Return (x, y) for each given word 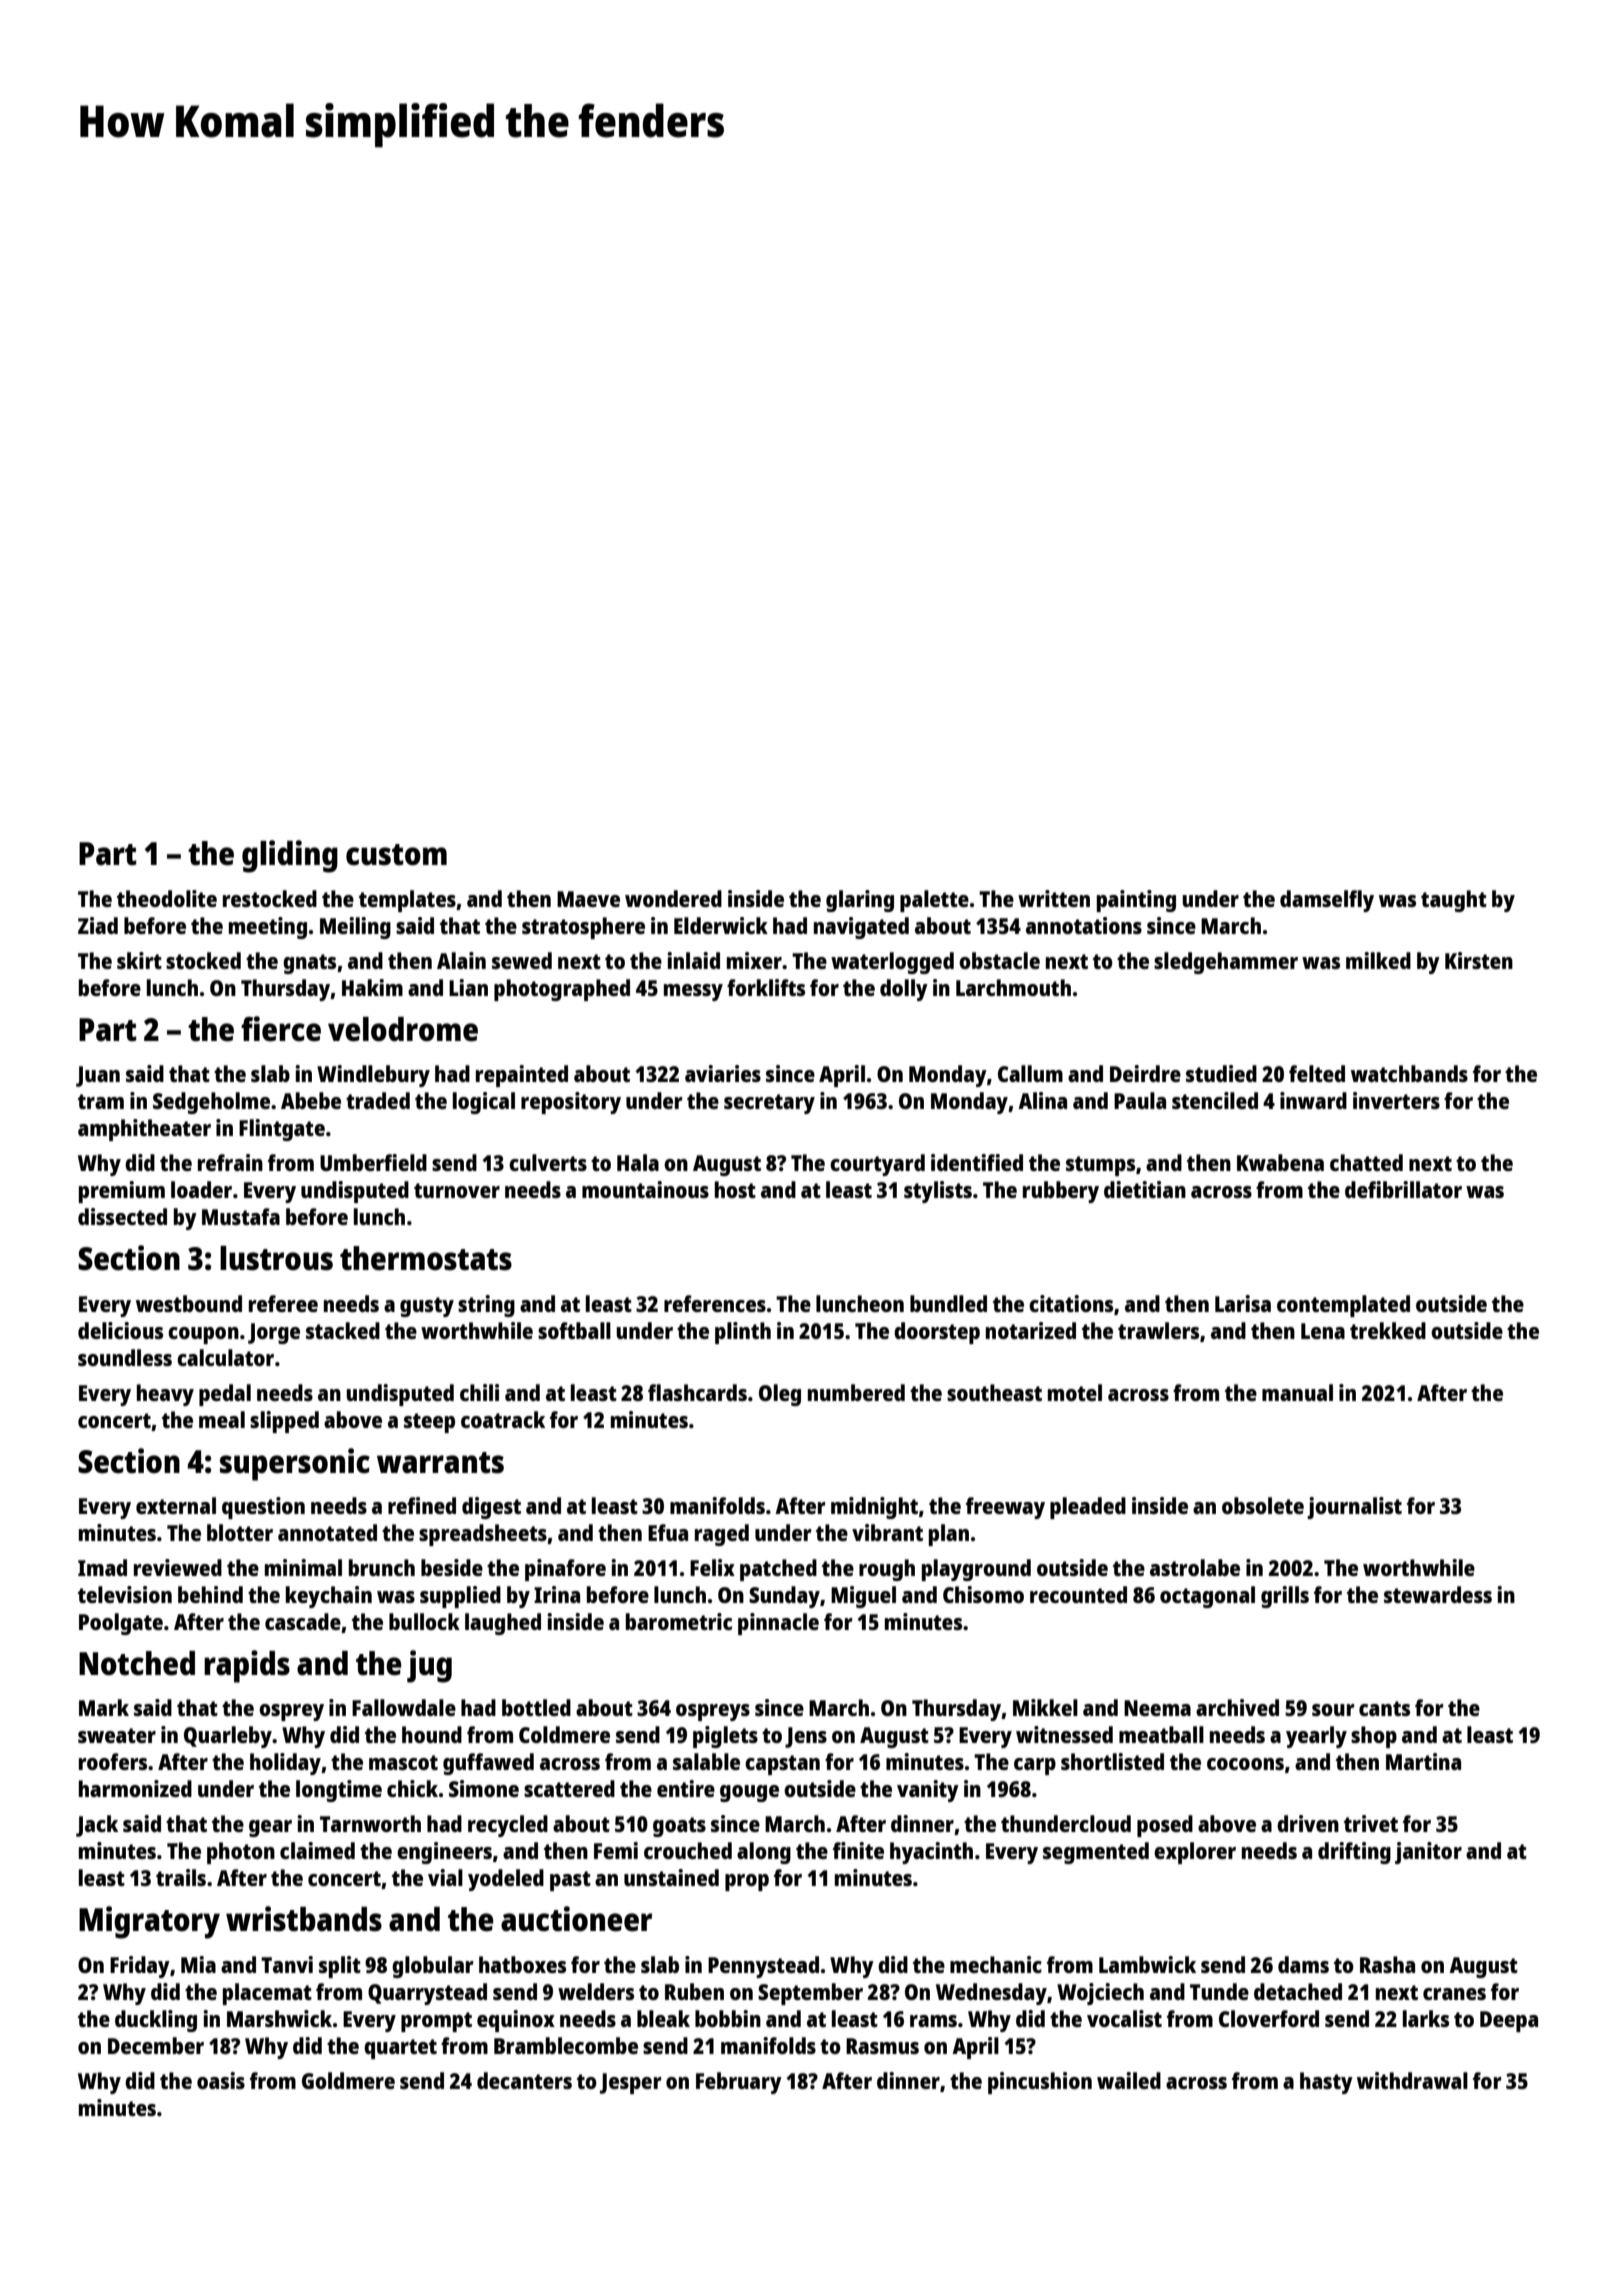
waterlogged (892, 963)
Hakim (372, 987)
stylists (938, 1192)
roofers (113, 1761)
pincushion (1040, 2083)
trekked (1388, 1330)
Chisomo (983, 1594)
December (156, 2045)
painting (1136, 901)
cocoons (1245, 1764)
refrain (230, 1162)
